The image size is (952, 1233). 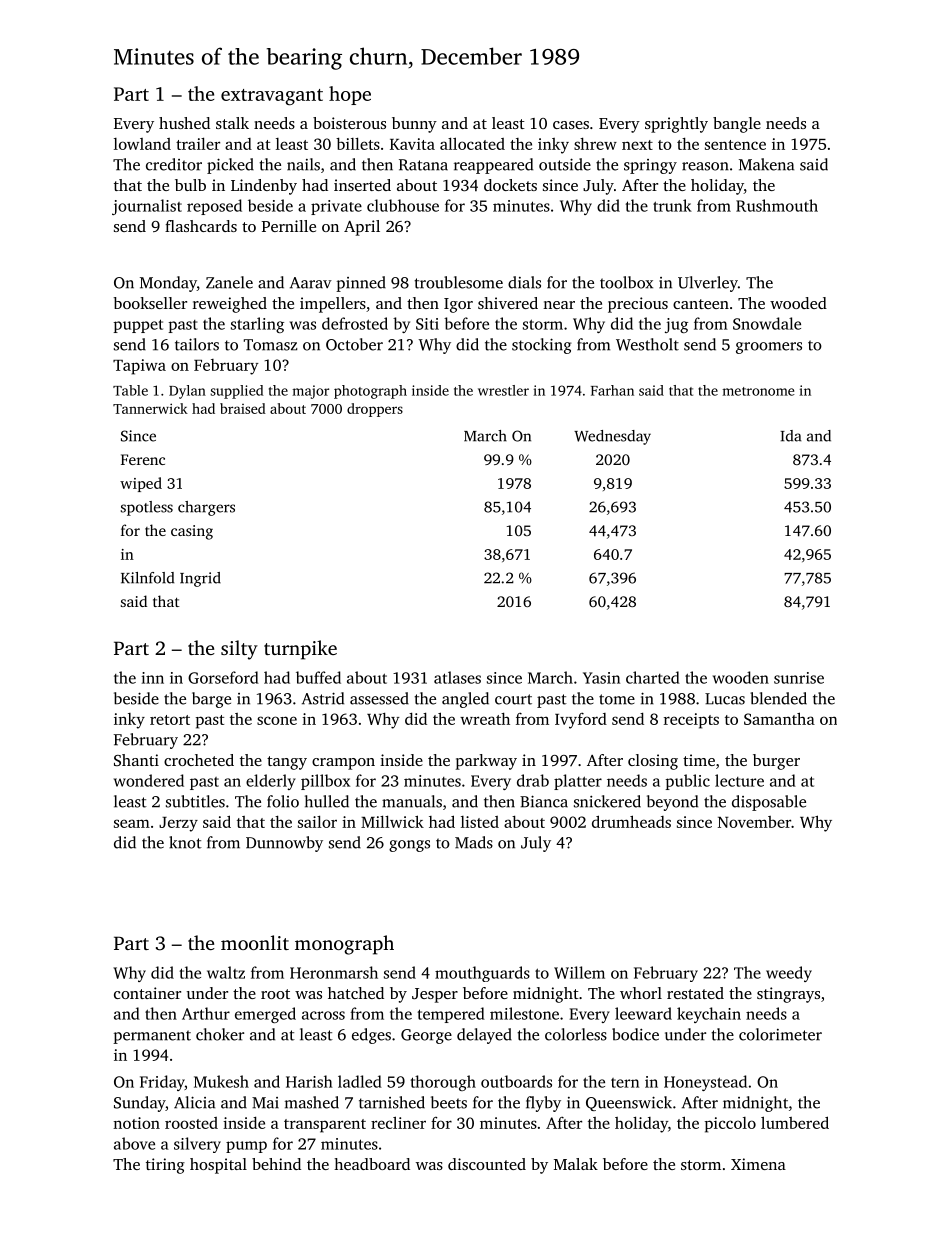 I want to click on Tomasz, so click(x=270, y=345).
